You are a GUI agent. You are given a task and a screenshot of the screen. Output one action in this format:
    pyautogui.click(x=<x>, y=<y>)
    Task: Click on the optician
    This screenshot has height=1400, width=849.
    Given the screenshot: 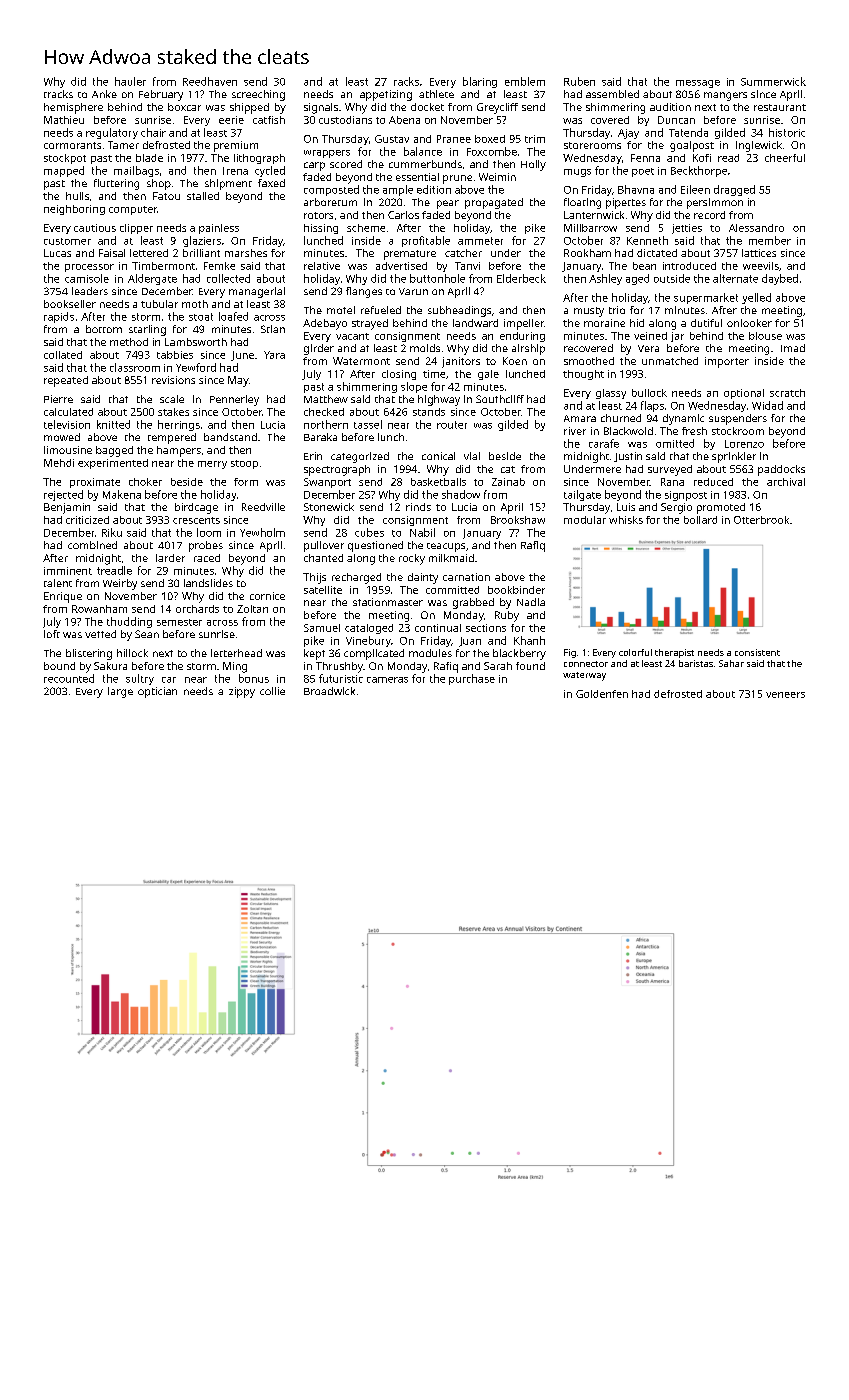 What is the action you would take?
    pyautogui.click(x=157, y=692)
